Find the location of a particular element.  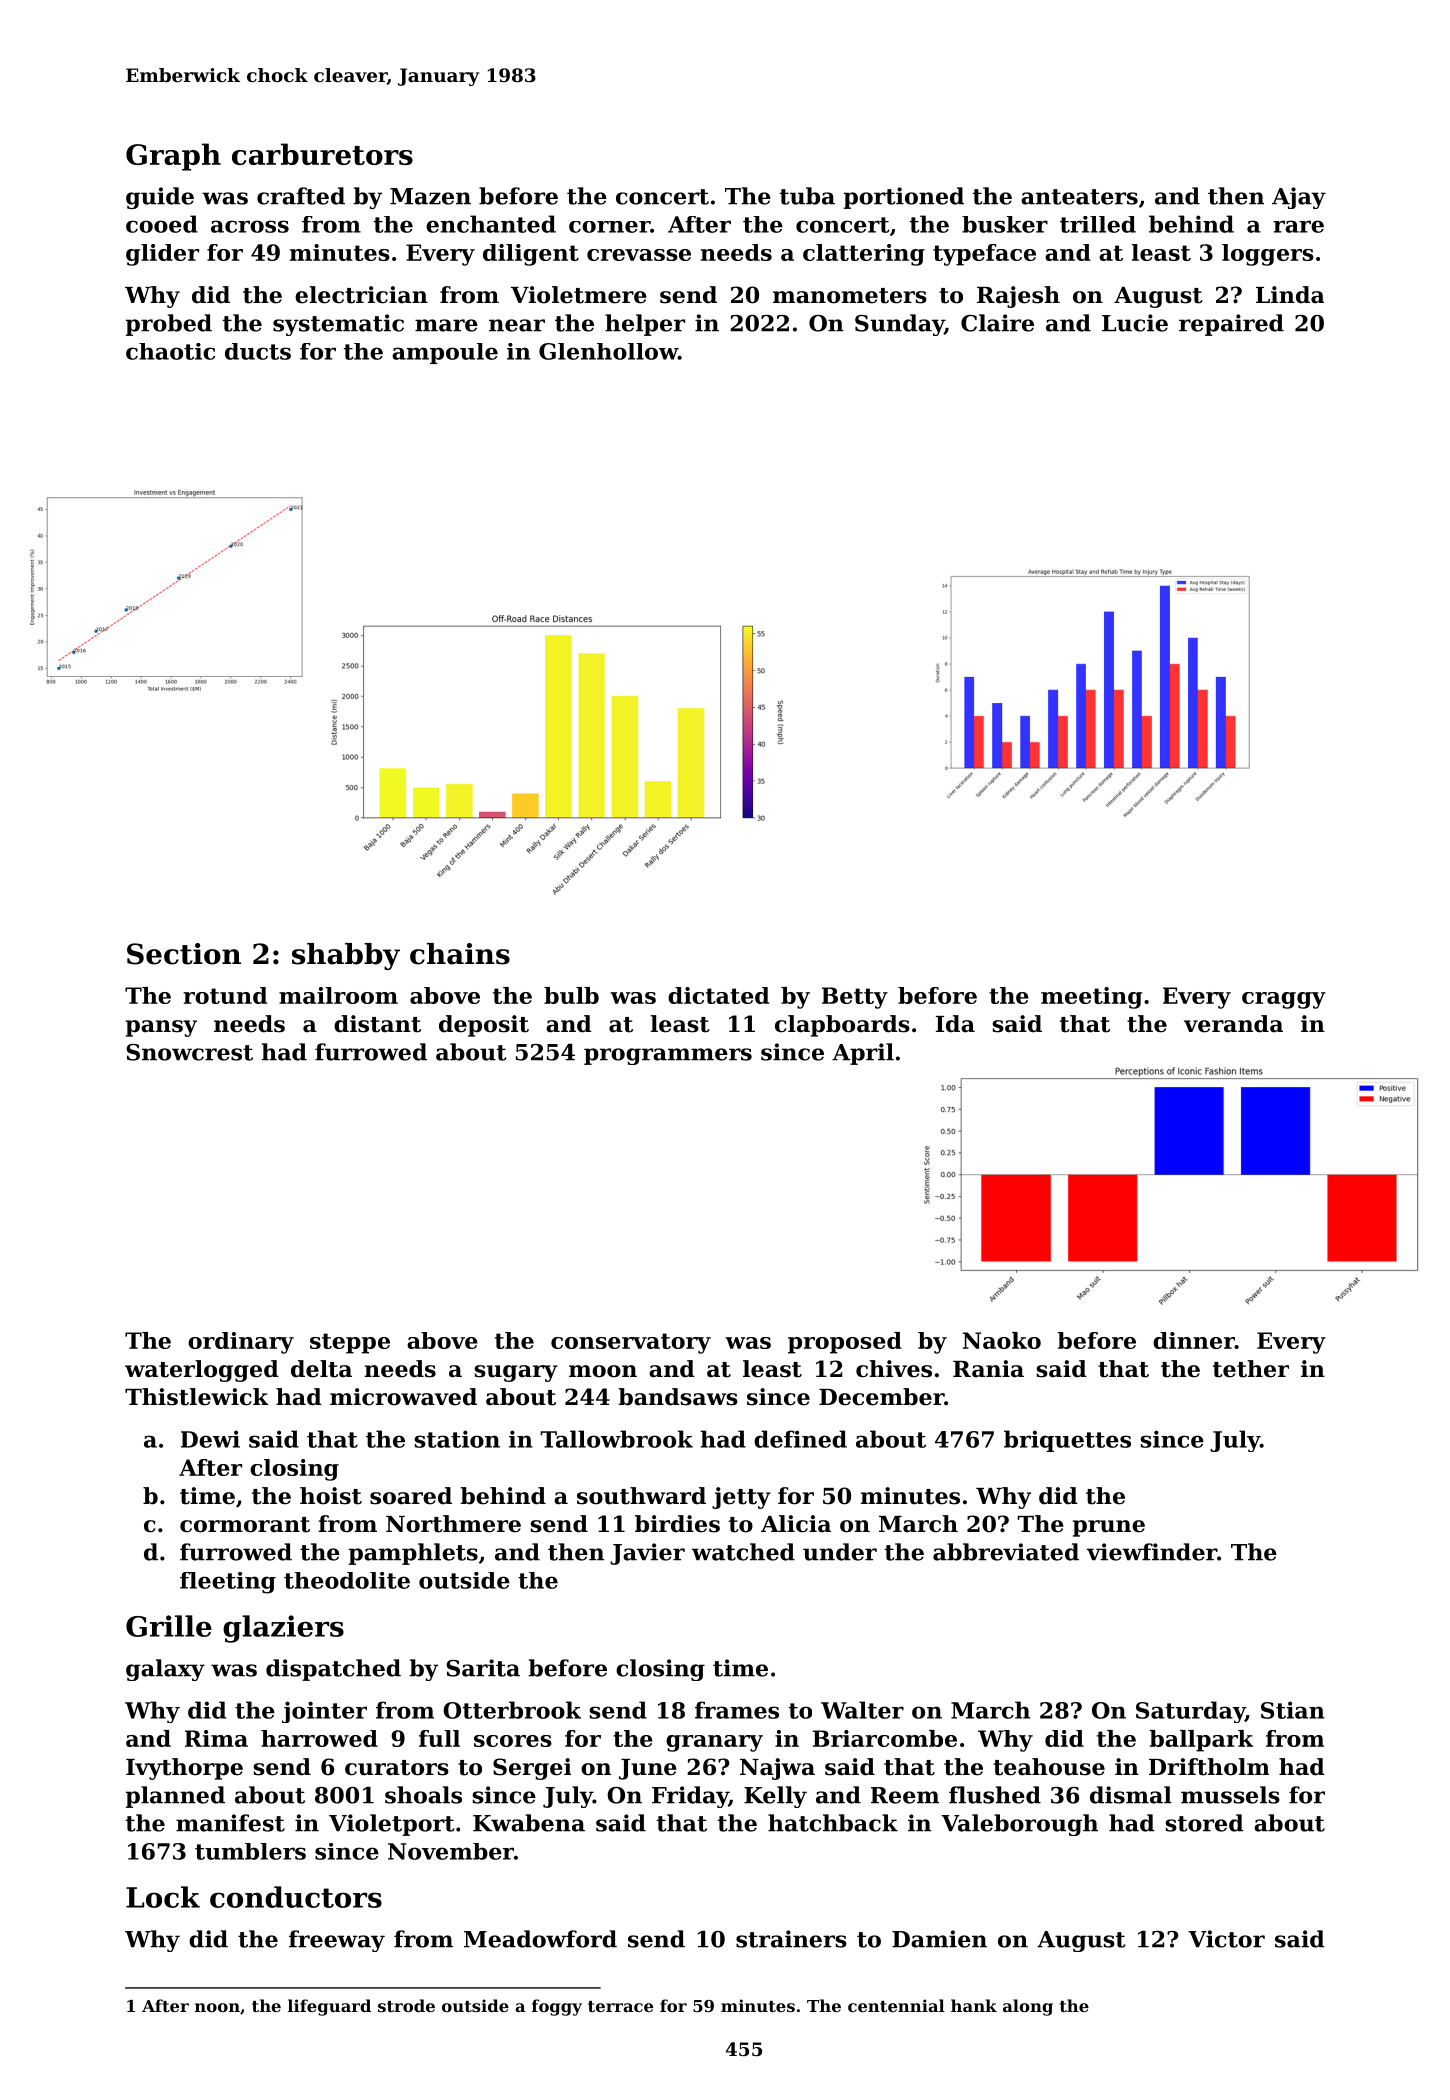

Lock is located at coordinates (163, 1897).
